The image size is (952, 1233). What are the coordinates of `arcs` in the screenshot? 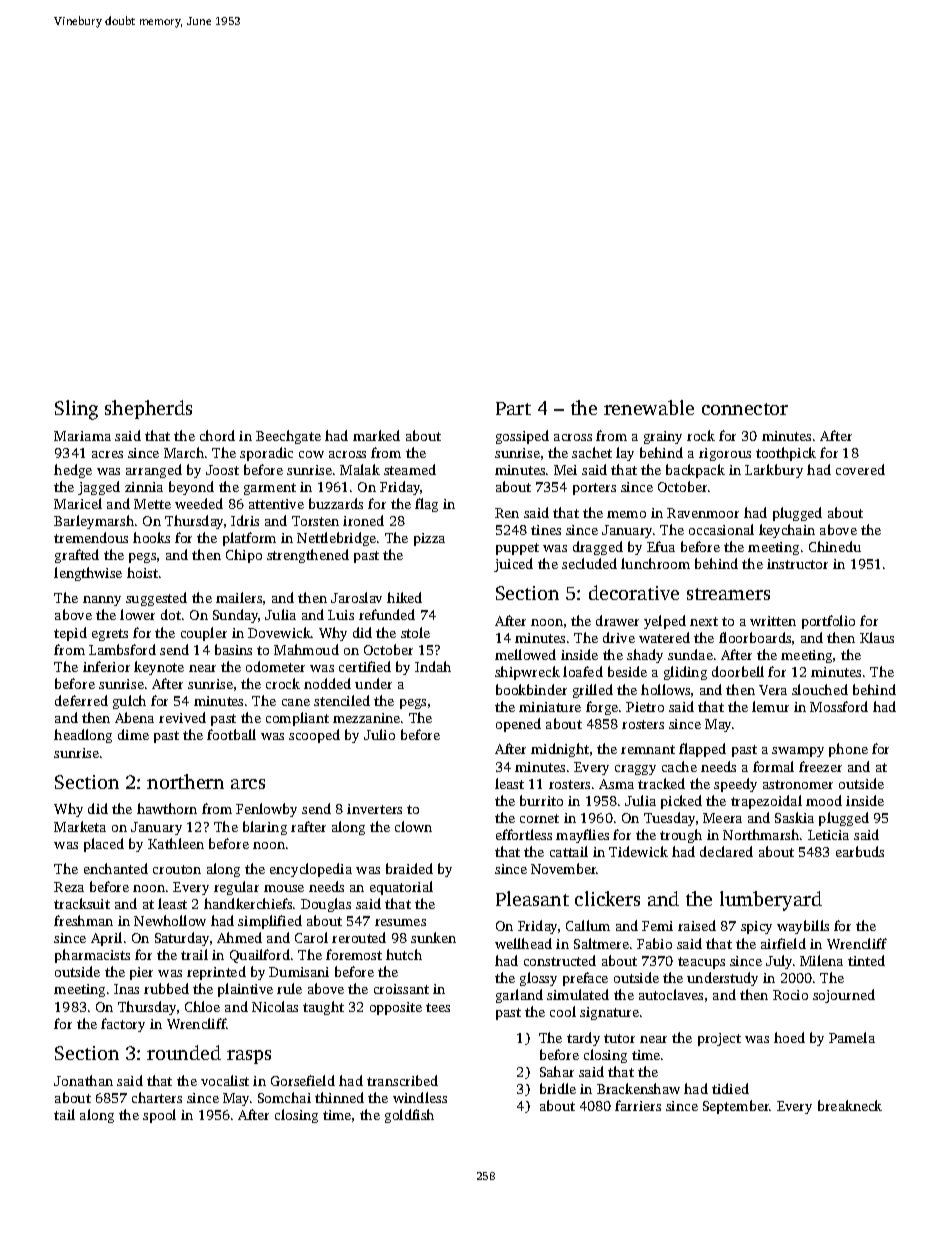 It's located at (248, 784).
